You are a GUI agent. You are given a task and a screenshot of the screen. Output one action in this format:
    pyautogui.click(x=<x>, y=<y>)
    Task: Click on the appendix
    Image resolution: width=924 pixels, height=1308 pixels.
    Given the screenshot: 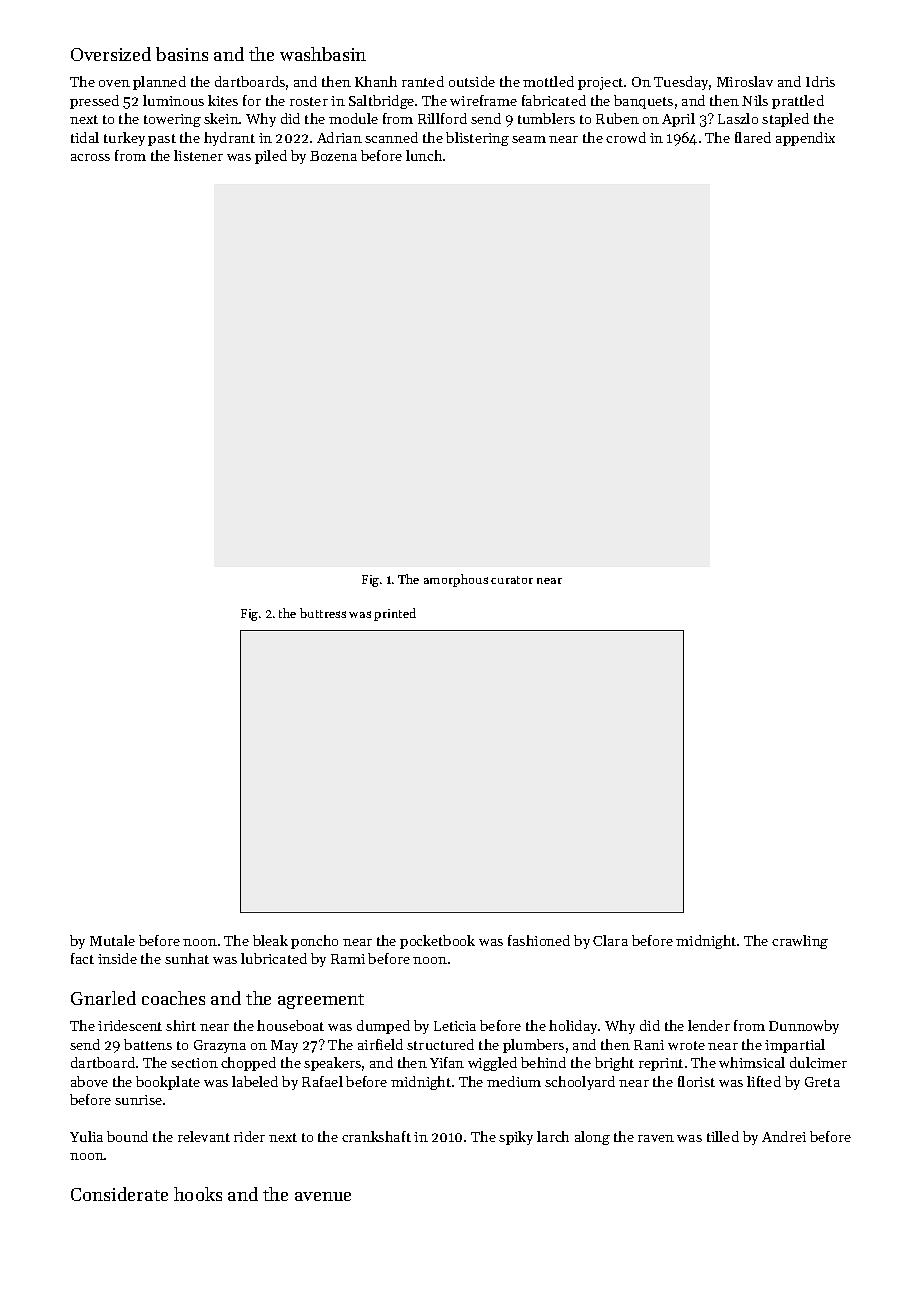 What is the action you would take?
    pyautogui.click(x=805, y=139)
